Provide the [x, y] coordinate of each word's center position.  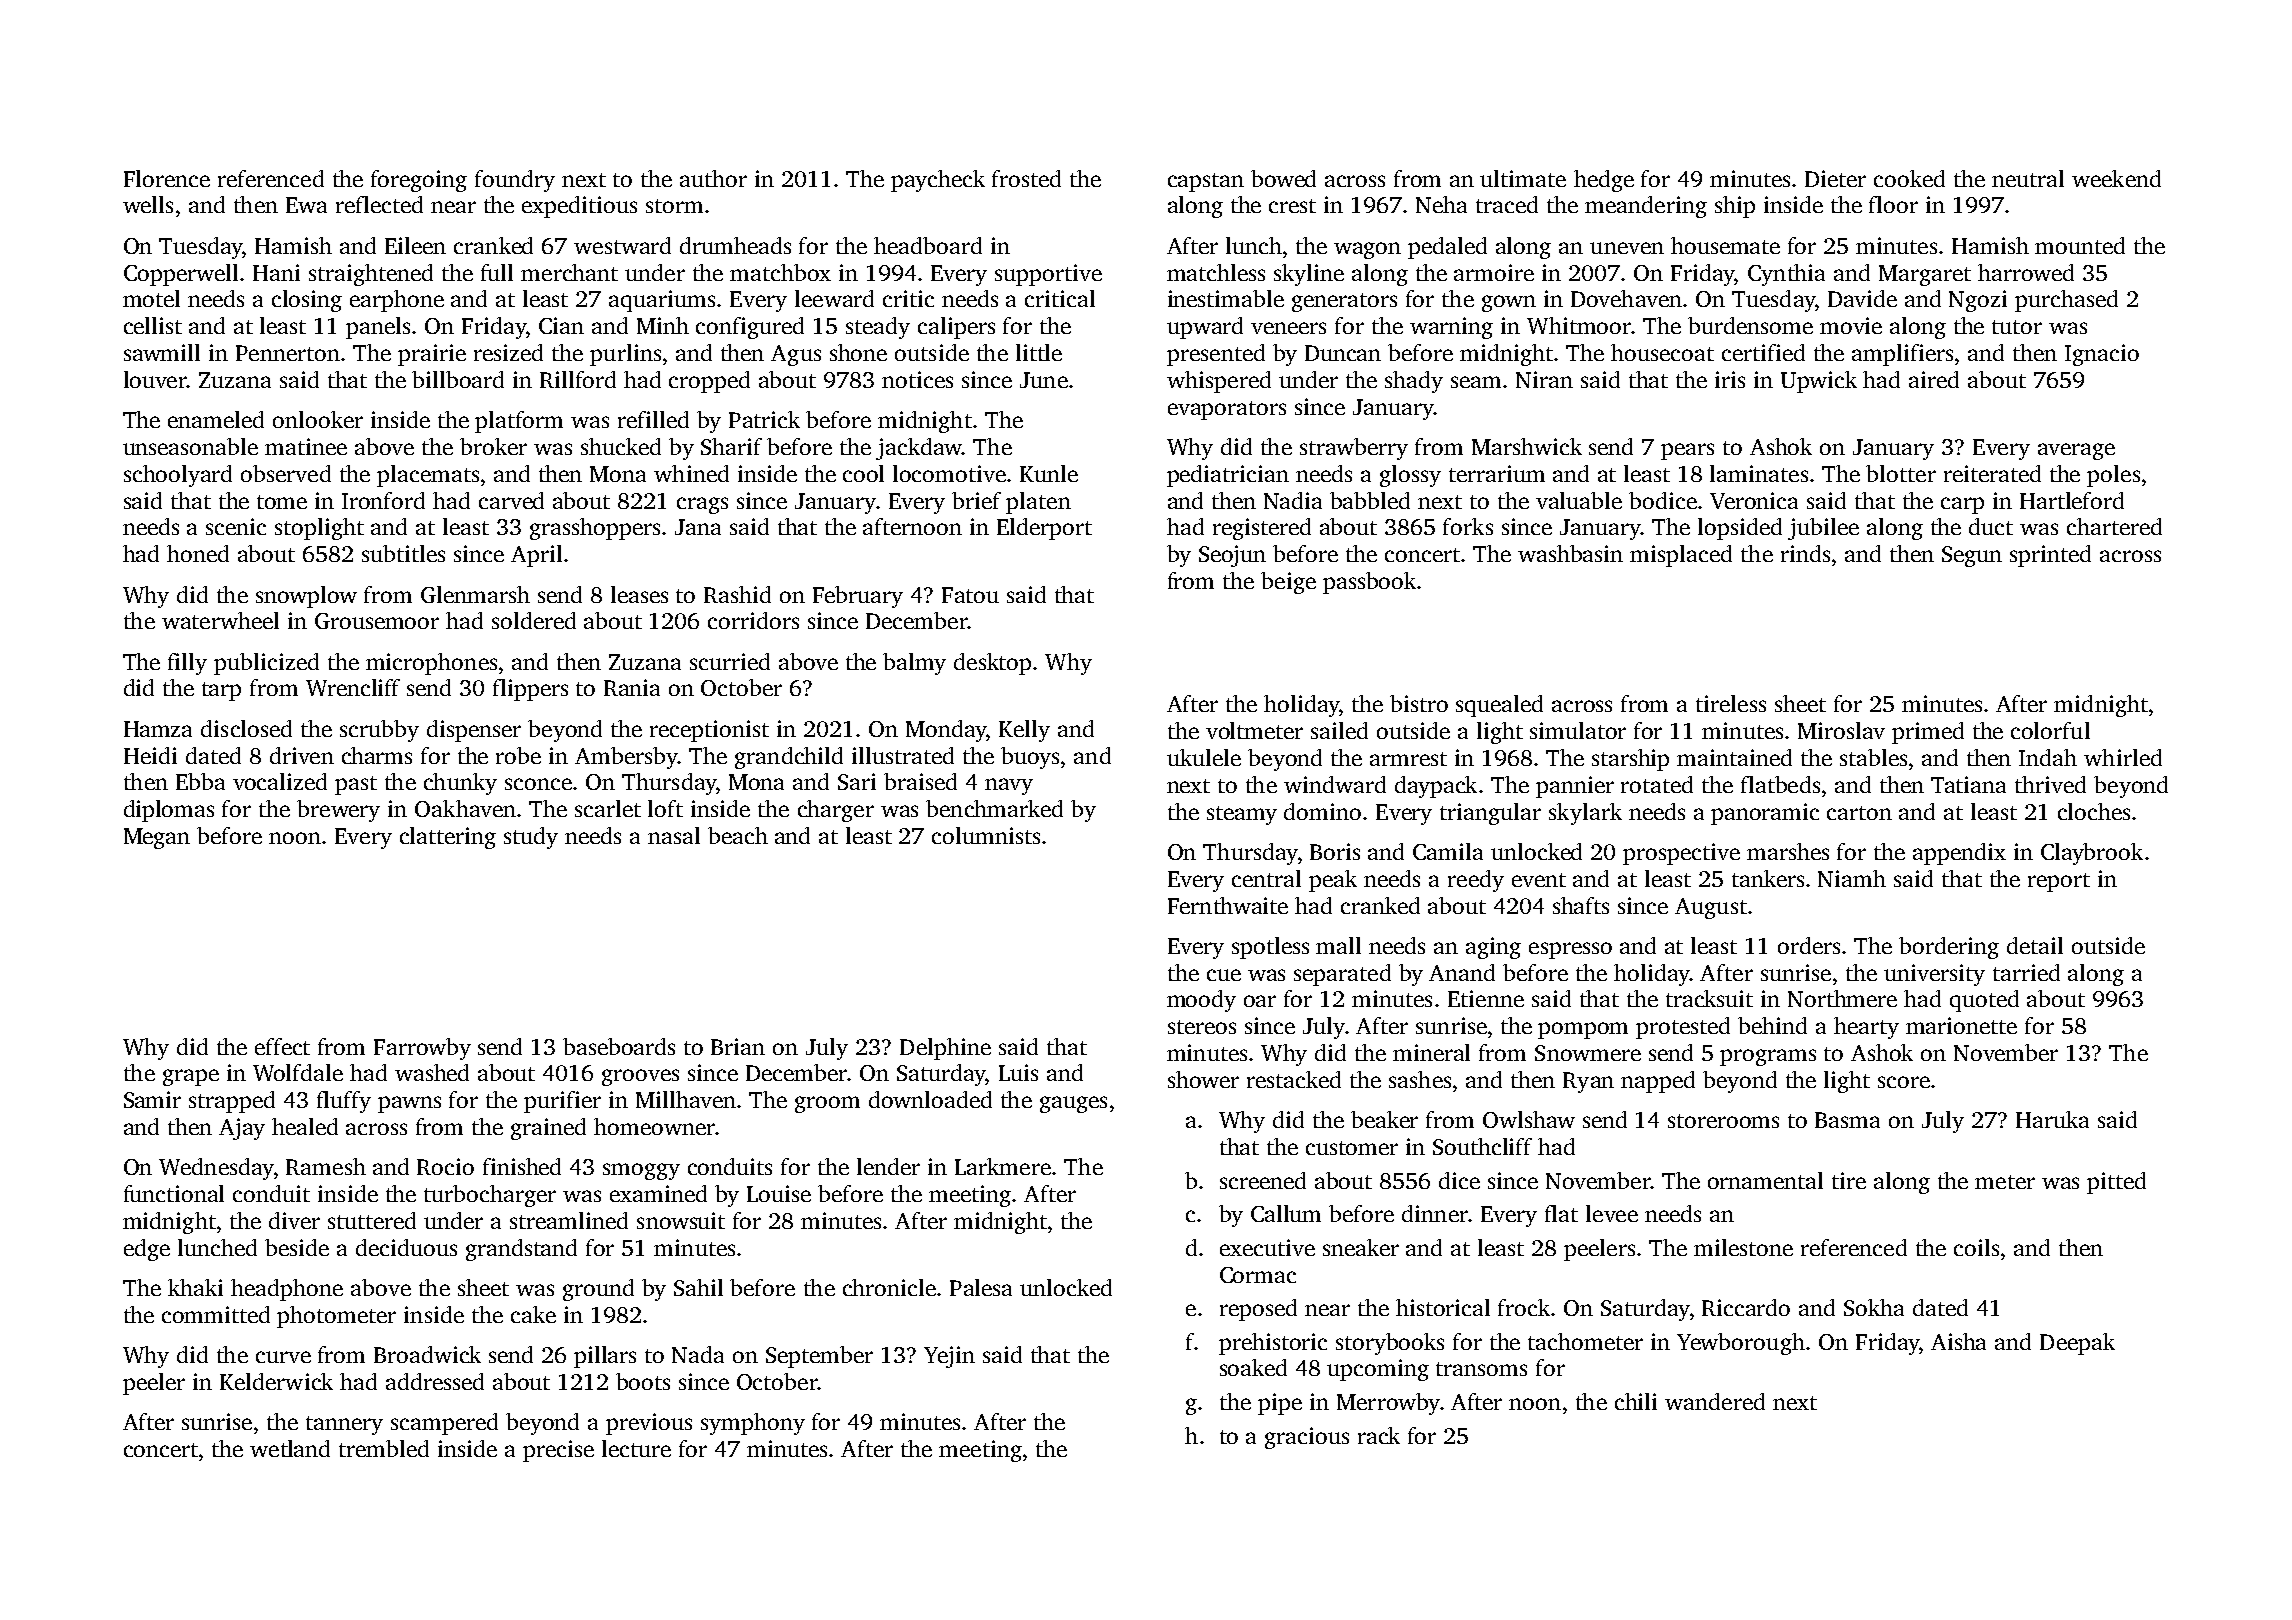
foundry [515, 181]
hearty [1866, 1028]
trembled [384, 1448]
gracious [1307, 1438]
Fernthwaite [1228, 905]
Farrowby [422, 1049]
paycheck [938, 181]
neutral [2028, 178]
